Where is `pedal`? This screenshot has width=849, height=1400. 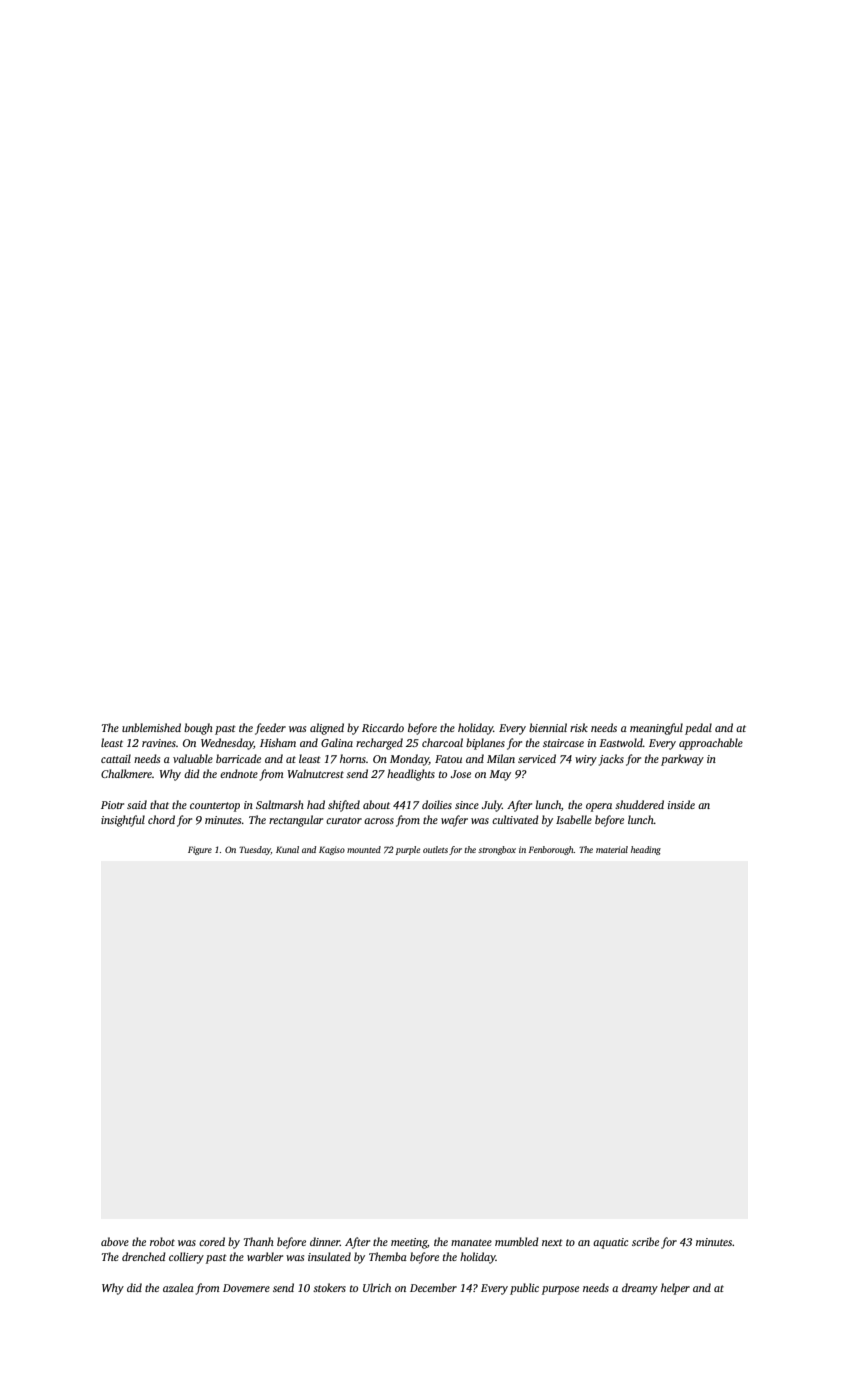 pedal is located at coordinates (698, 729).
